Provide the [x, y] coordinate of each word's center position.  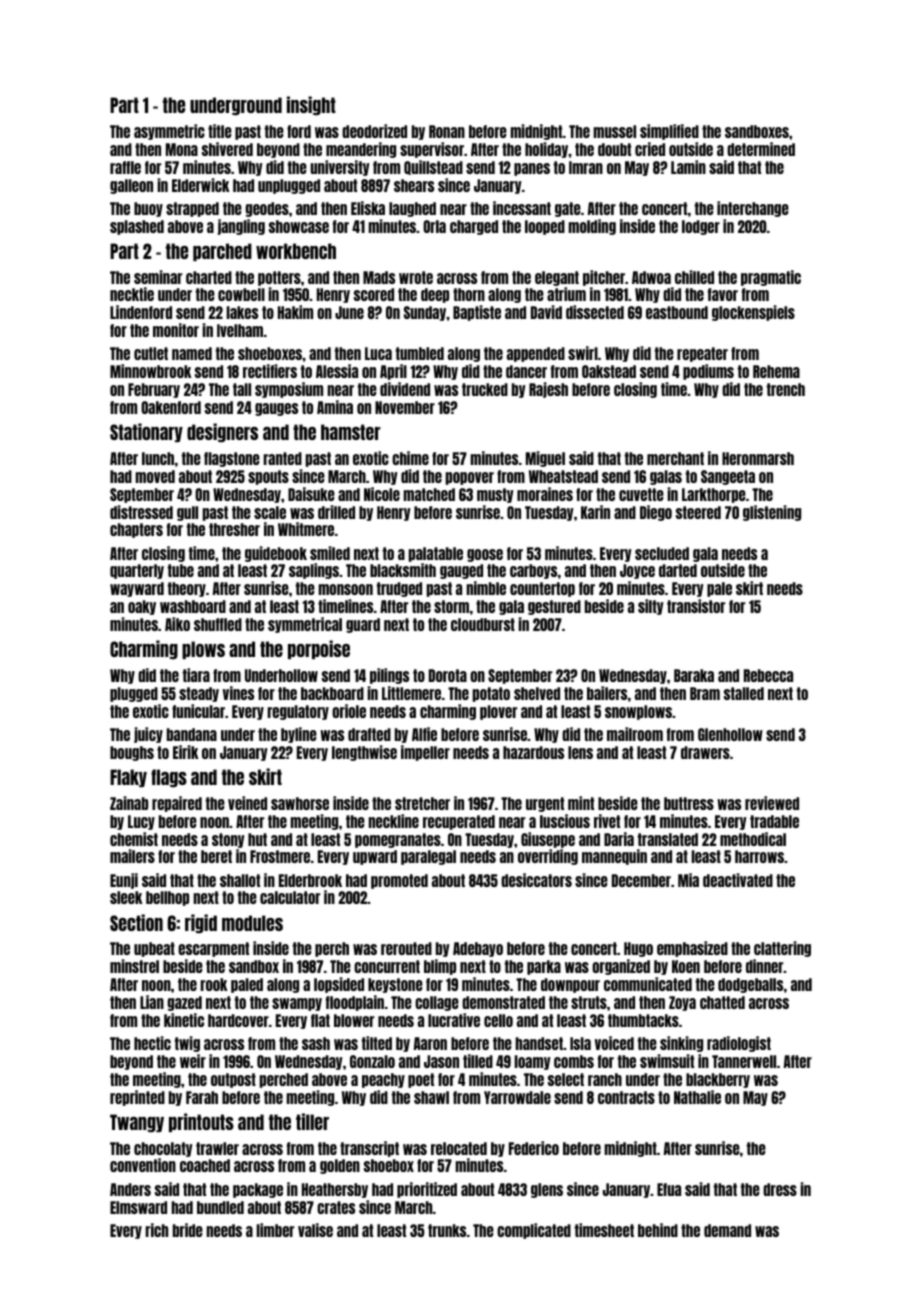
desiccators [536, 880]
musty [495, 495]
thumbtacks [643, 1020]
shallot [240, 880]
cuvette [641, 494]
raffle [125, 167]
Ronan [447, 131]
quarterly [137, 571]
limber [275, 1230]
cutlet [151, 353]
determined [761, 149]
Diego [656, 513]
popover [470, 478]
